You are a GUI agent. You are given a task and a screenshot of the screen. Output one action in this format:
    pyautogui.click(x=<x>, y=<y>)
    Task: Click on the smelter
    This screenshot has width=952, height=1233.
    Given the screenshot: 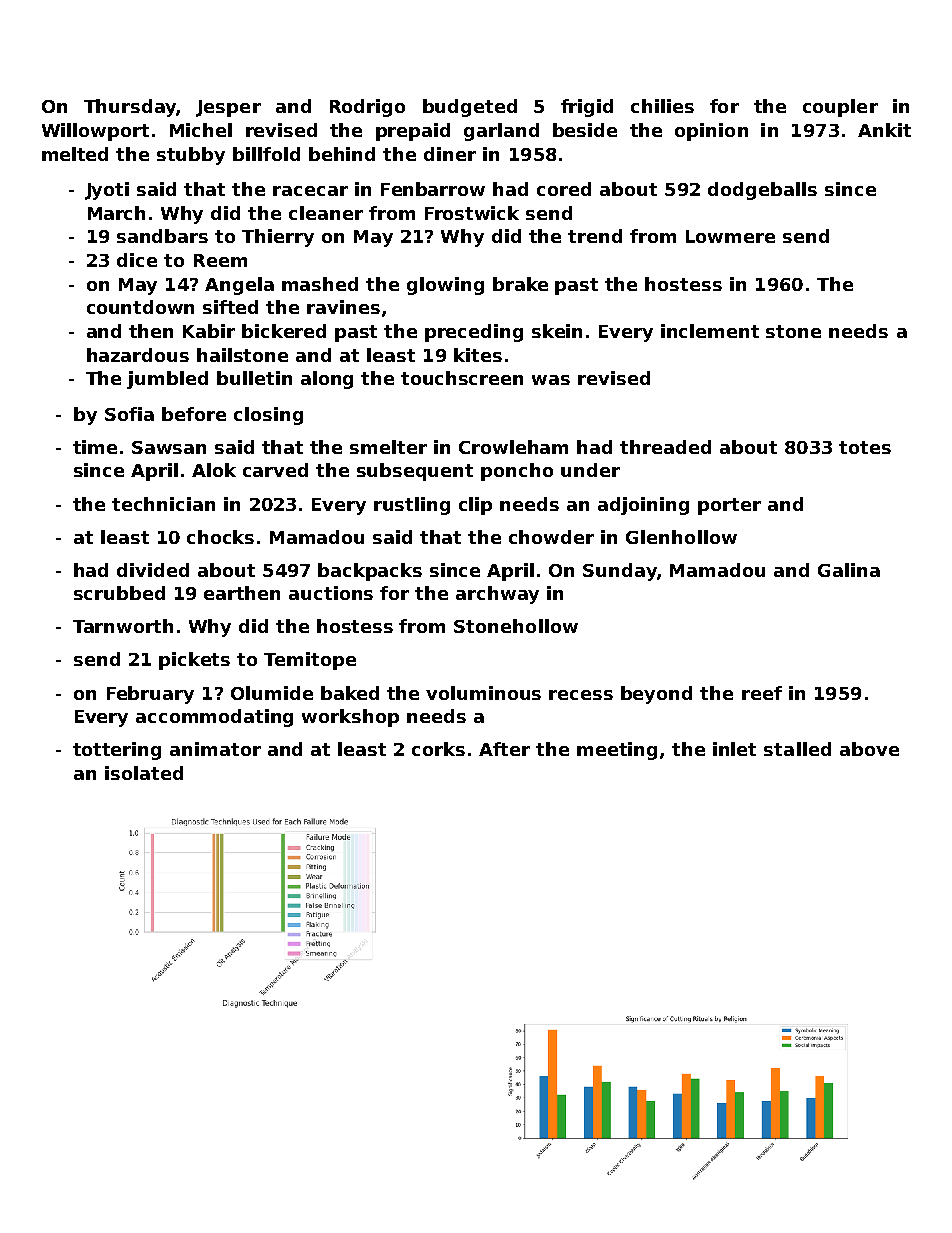 What is the action you would take?
    pyautogui.click(x=388, y=447)
